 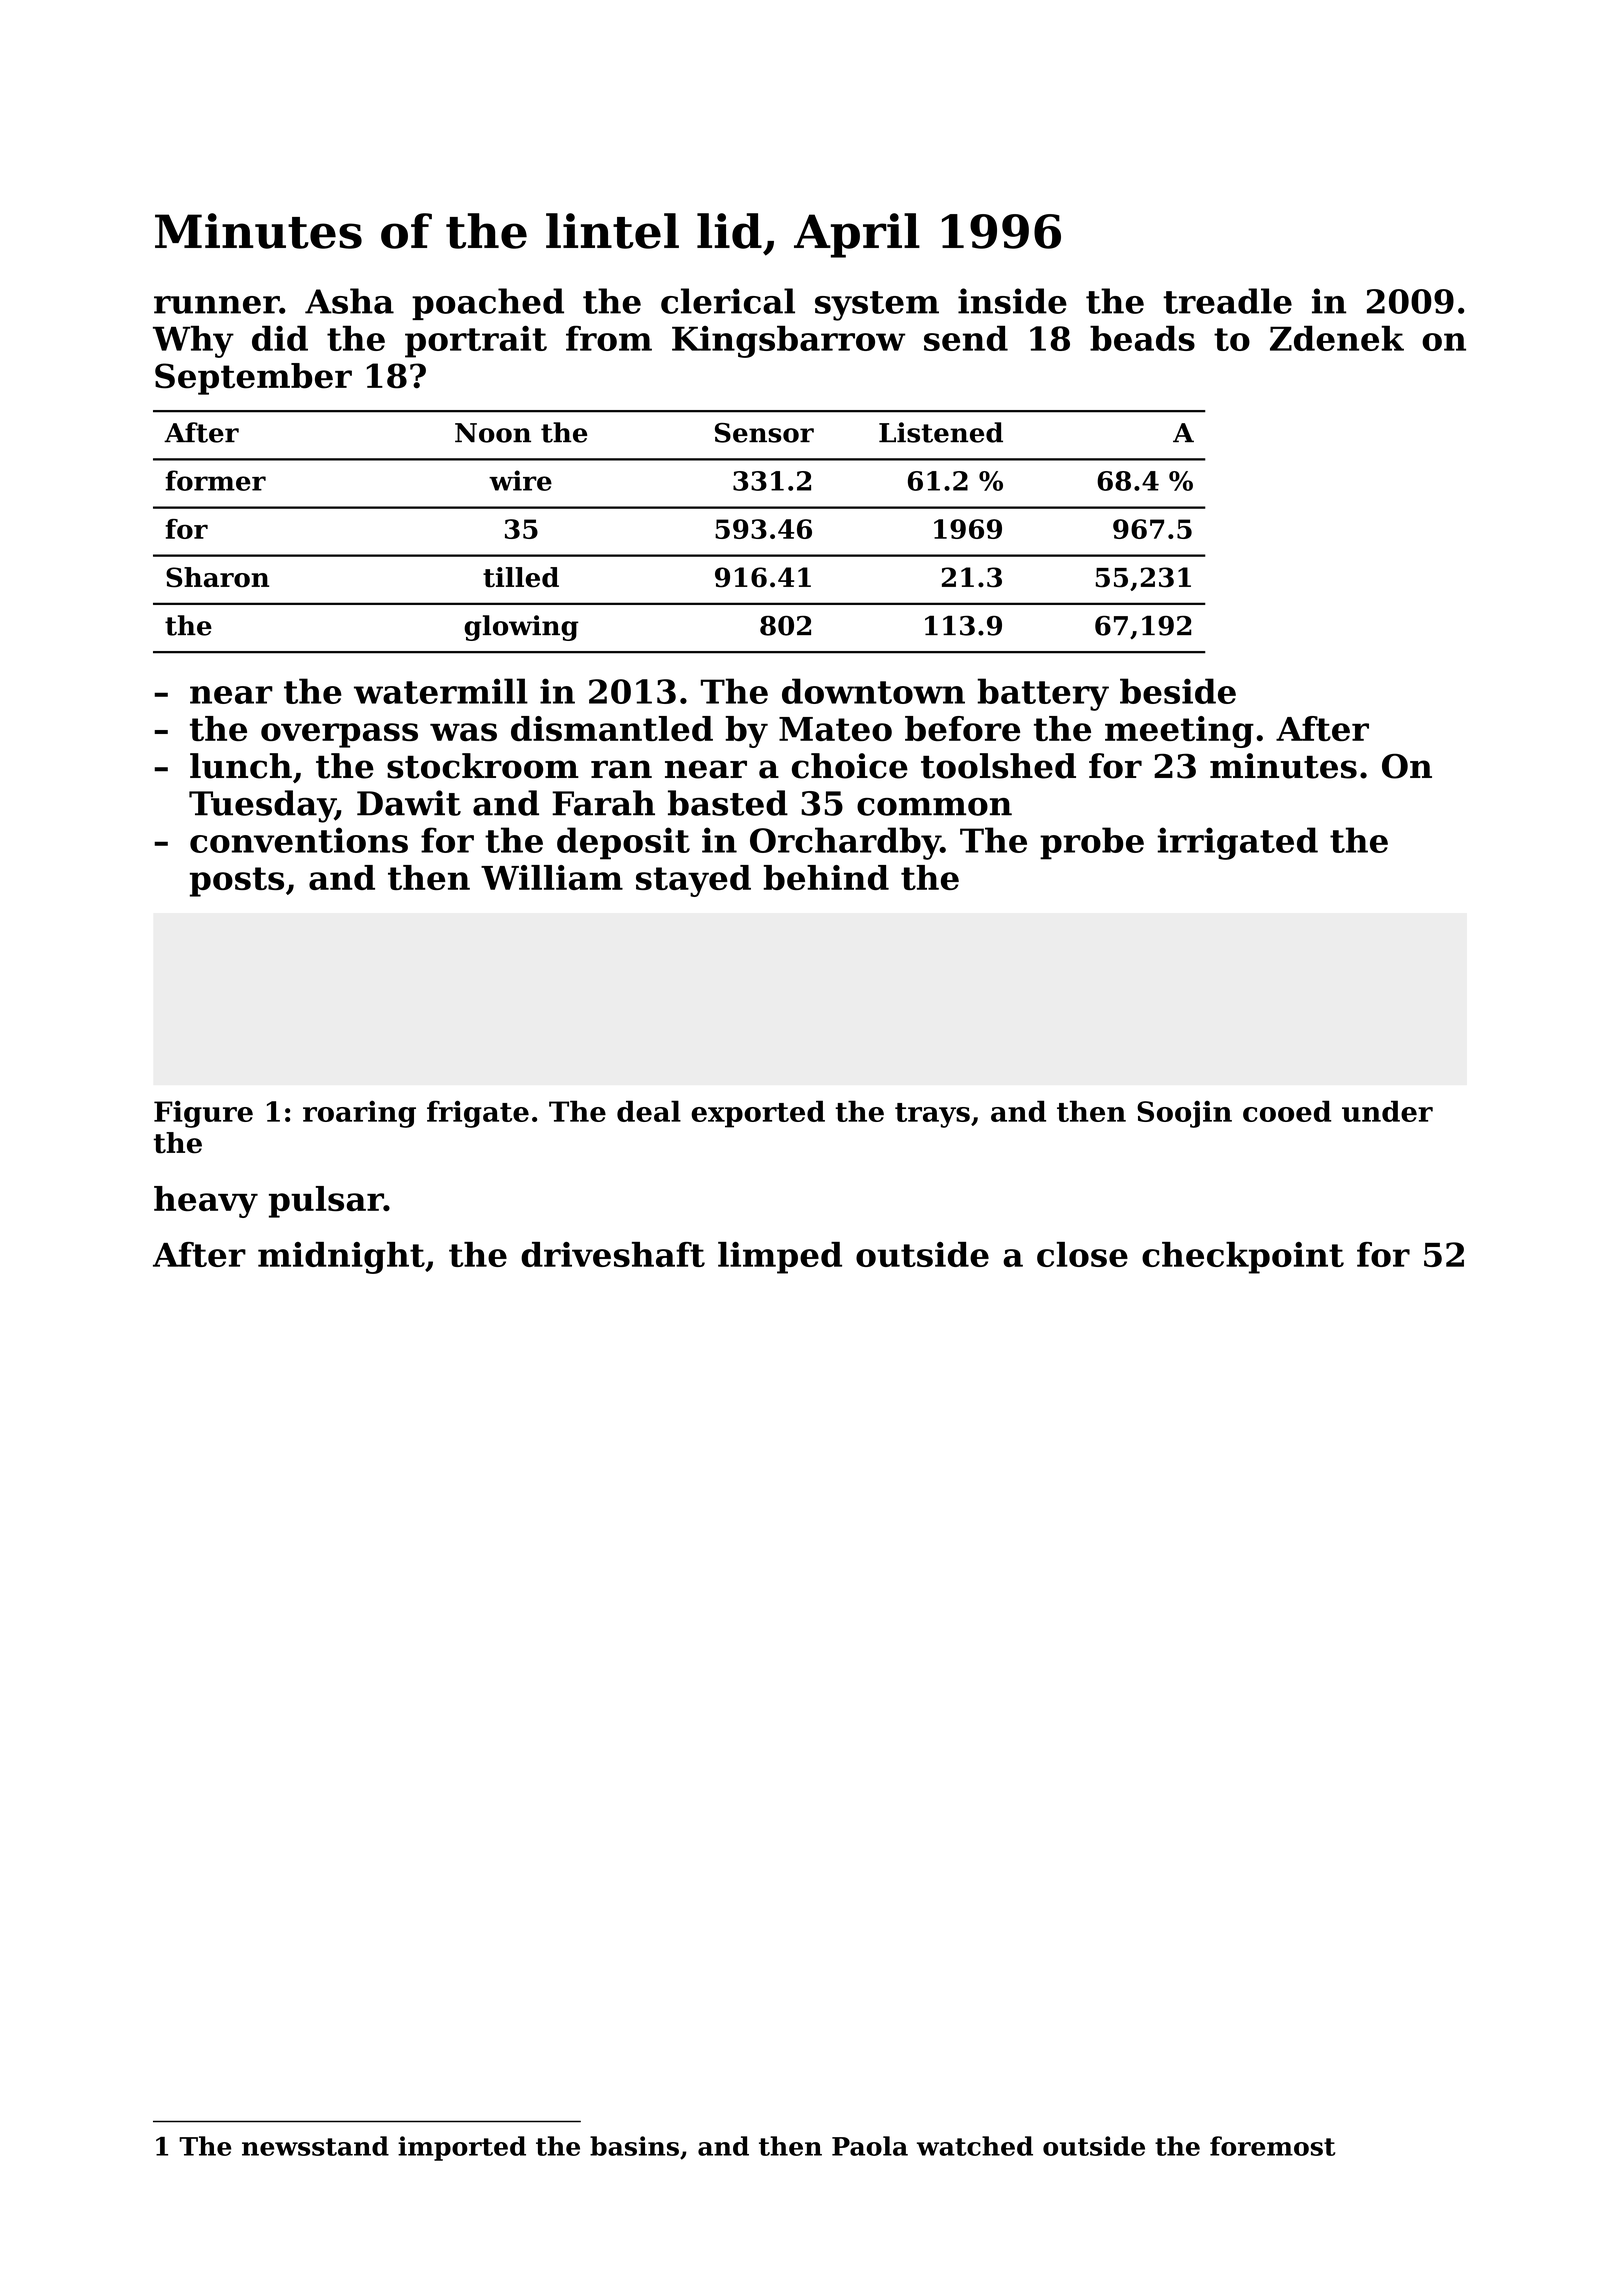 What do you see at coordinates (758, 1114) in the page?
I see `exported` at bounding box center [758, 1114].
